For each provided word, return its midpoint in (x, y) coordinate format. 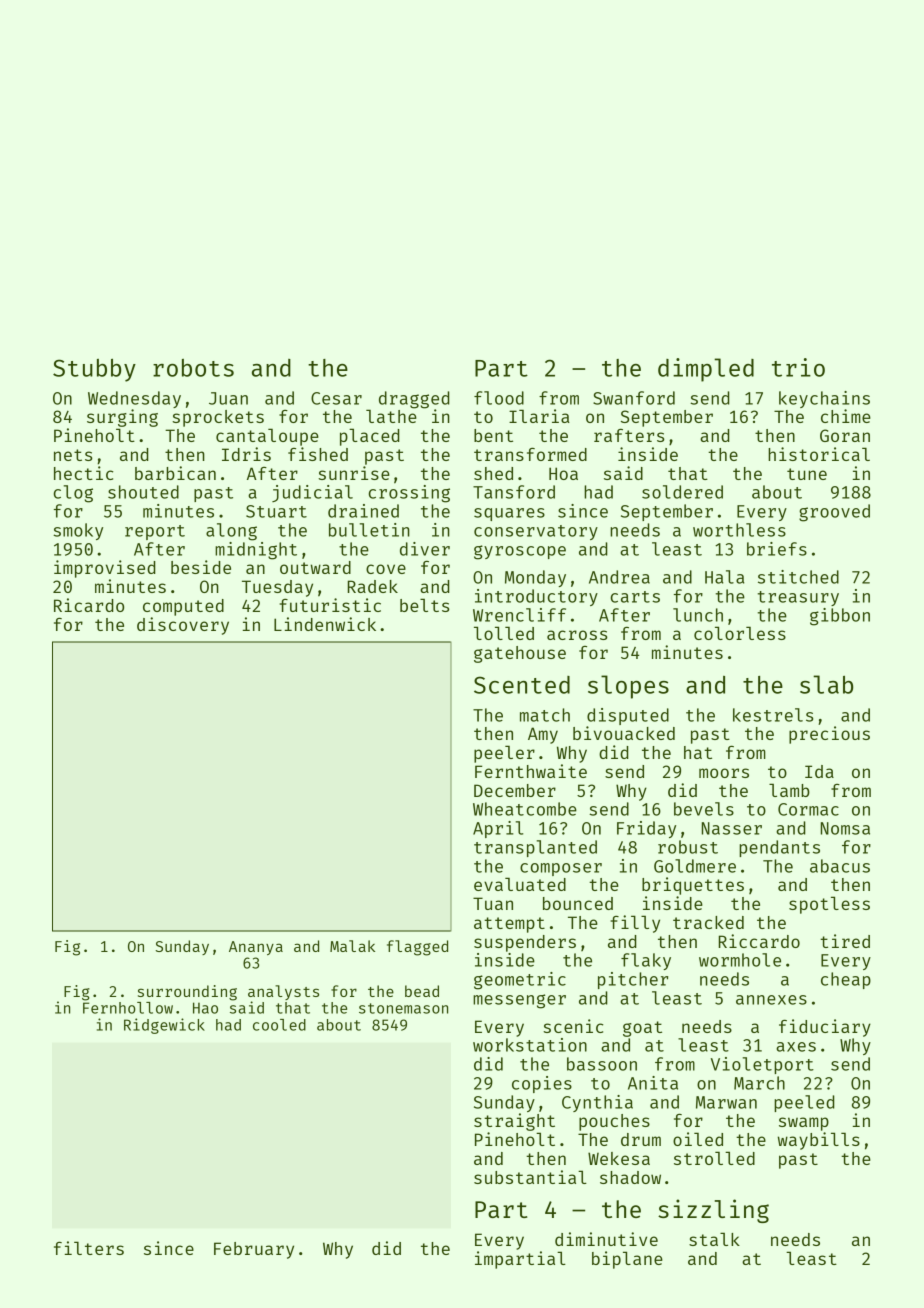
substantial (530, 1177)
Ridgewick (164, 1026)
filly (635, 924)
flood (499, 398)
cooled (279, 1025)
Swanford (634, 398)
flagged (417, 948)
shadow (630, 1177)
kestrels (773, 715)
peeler (504, 754)
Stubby (94, 370)
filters (89, 1248)
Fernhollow (128, 1008)
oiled (698, 1139)
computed (183, 607)
